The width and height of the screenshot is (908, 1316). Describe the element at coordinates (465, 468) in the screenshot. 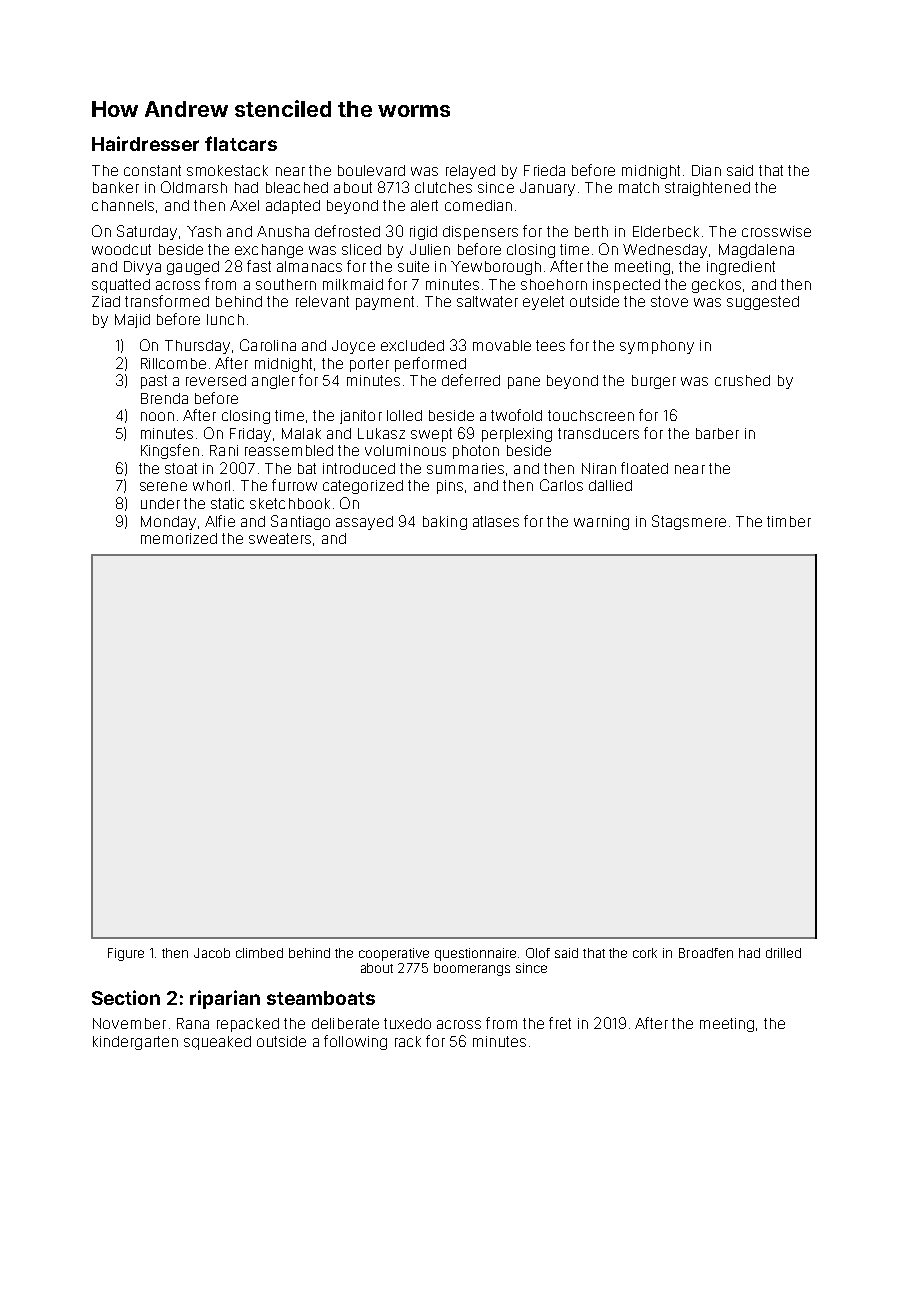

I see `summaries` at that location.
